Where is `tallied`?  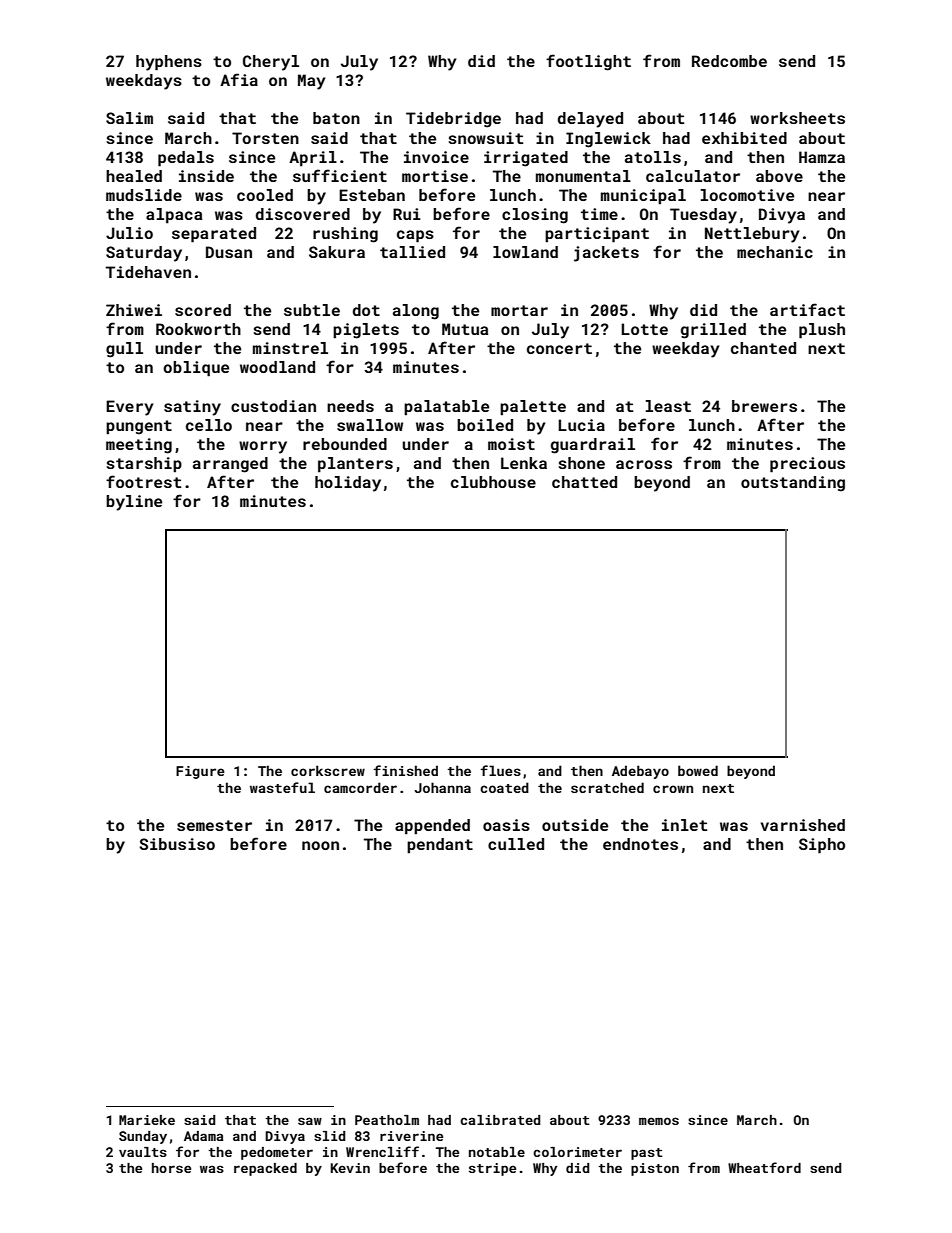
tallied is located at coordinates (412, 252).
